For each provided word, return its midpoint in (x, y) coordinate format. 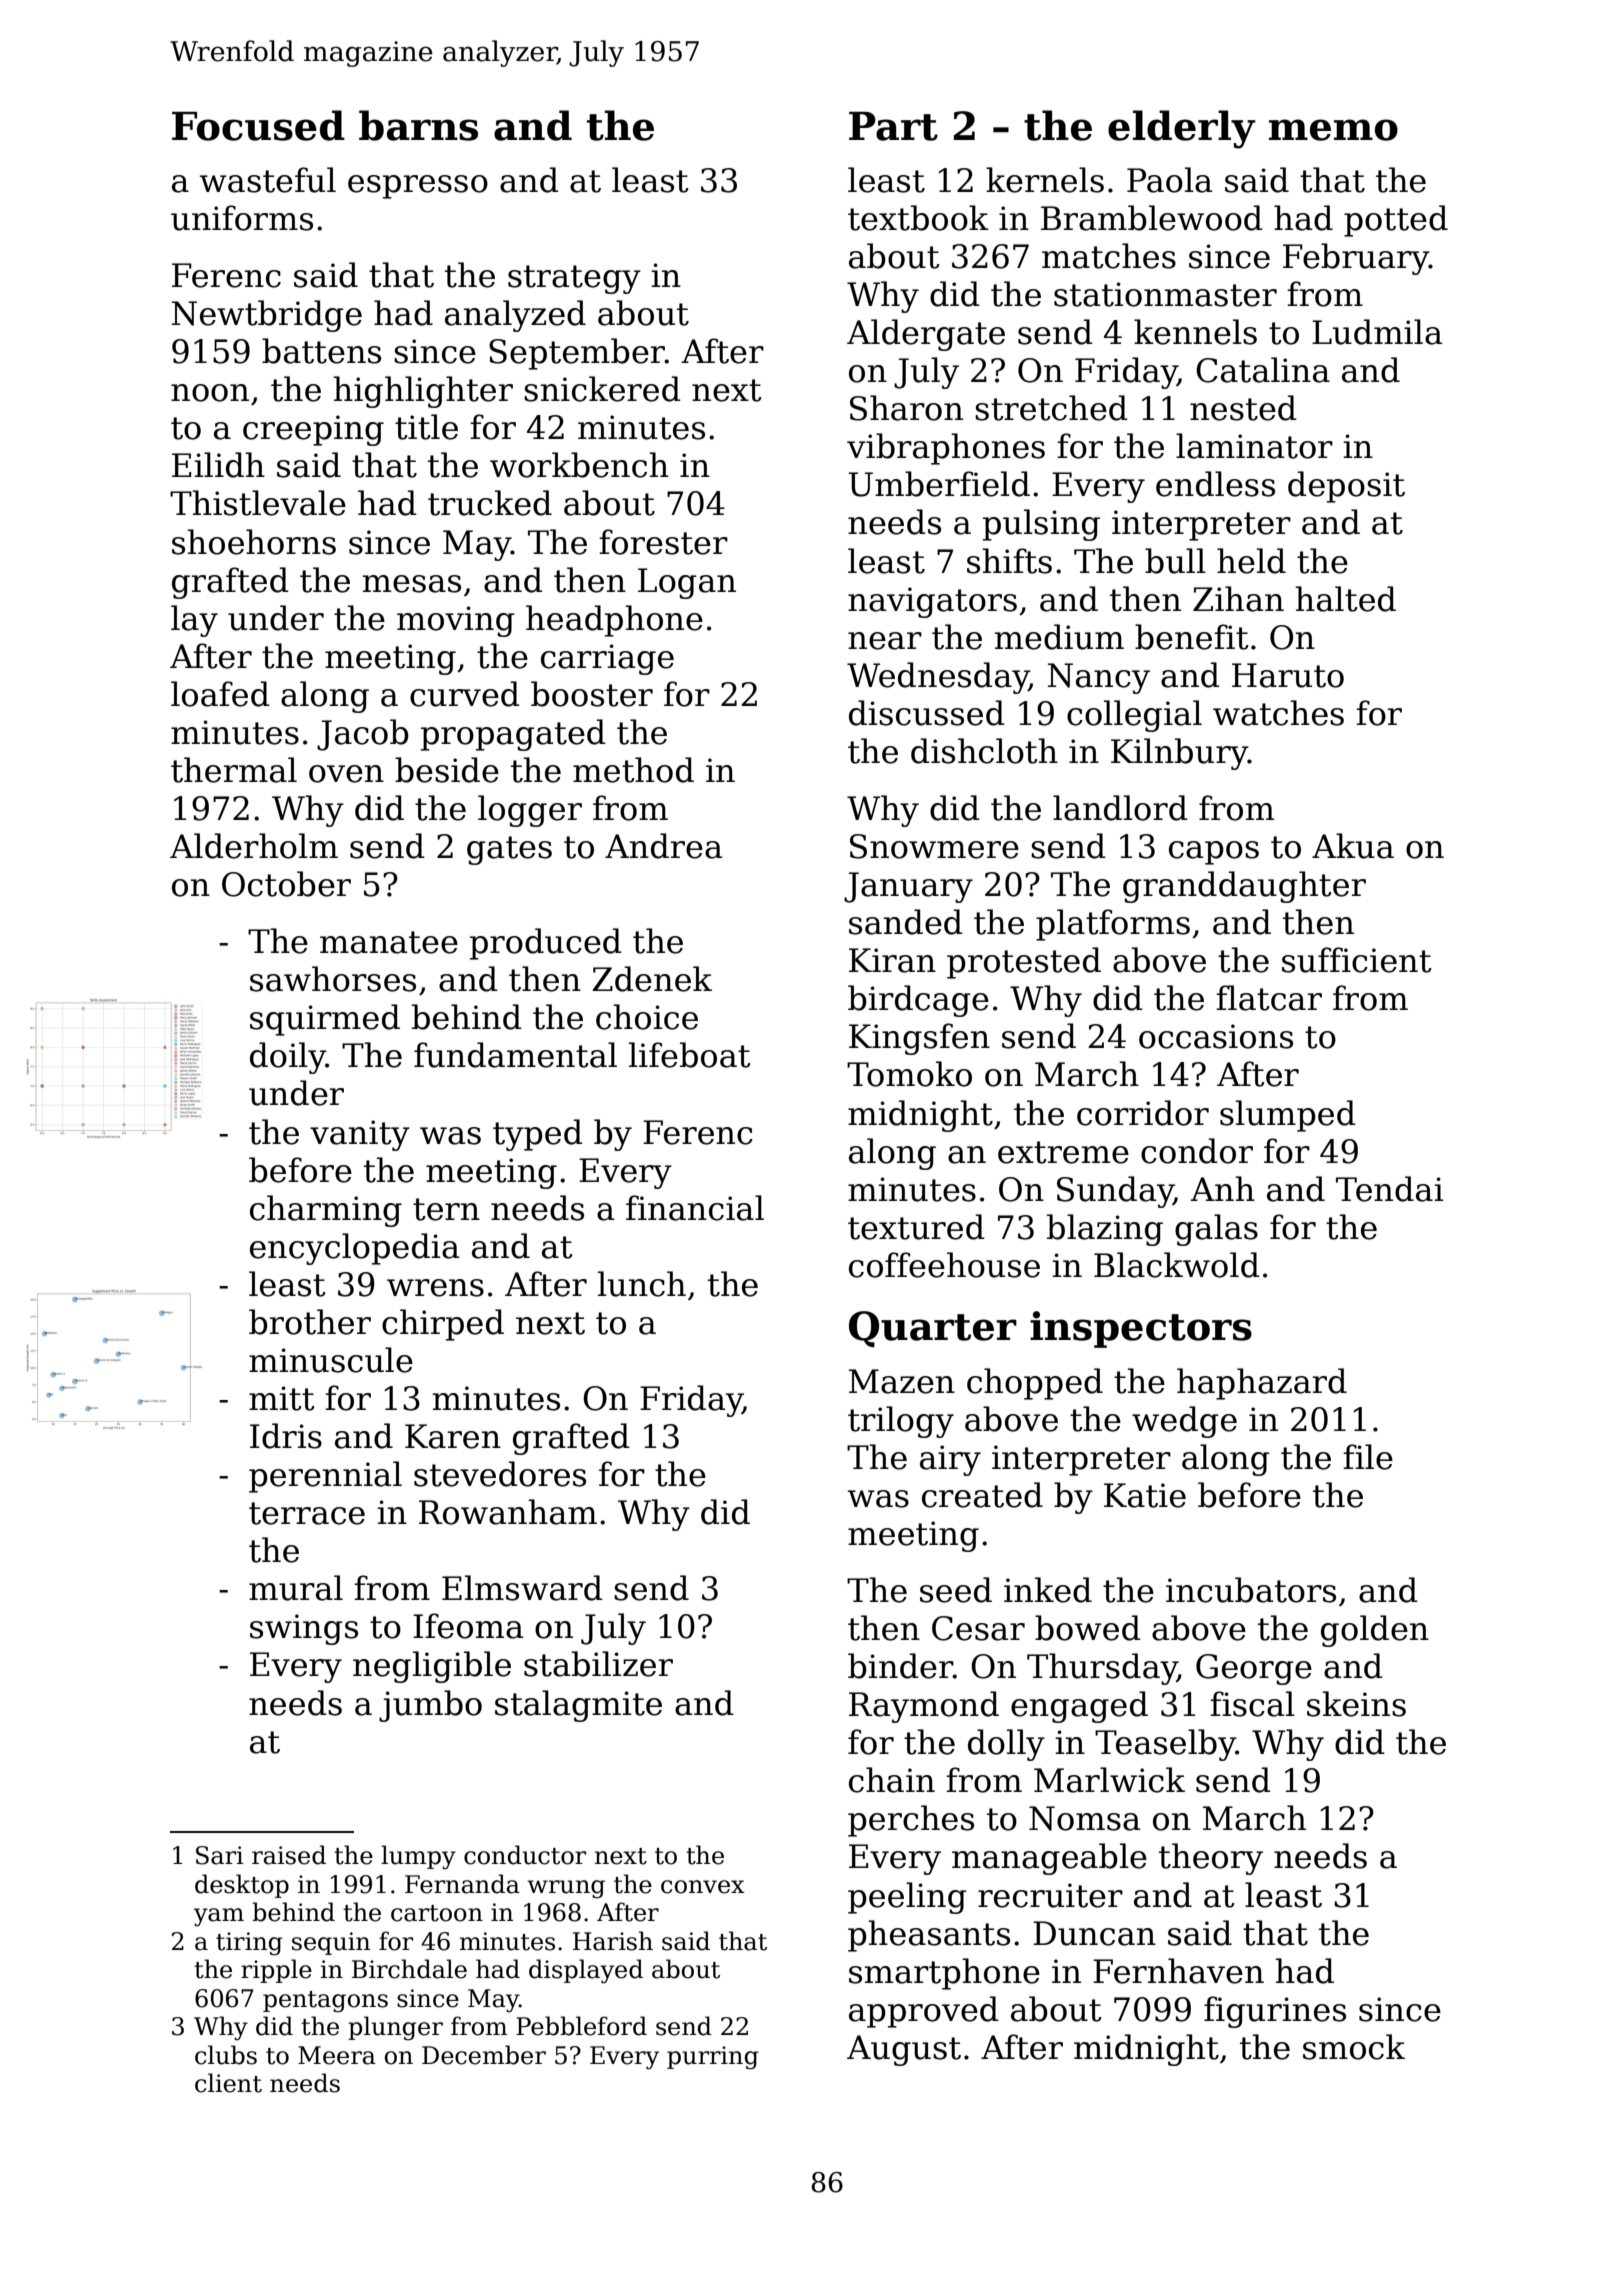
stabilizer (598, 1664)
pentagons (325, 2002)
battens (321, 351)
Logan (687, 583)
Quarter (933, 1329)
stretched (1051, 408)
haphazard (1262, 1384)
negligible (432, 1667)
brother (310, 1322)
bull (1175, 561)
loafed (220, 694)
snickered (602, 389)
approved (924, 2012)
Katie (1145, 1495)
